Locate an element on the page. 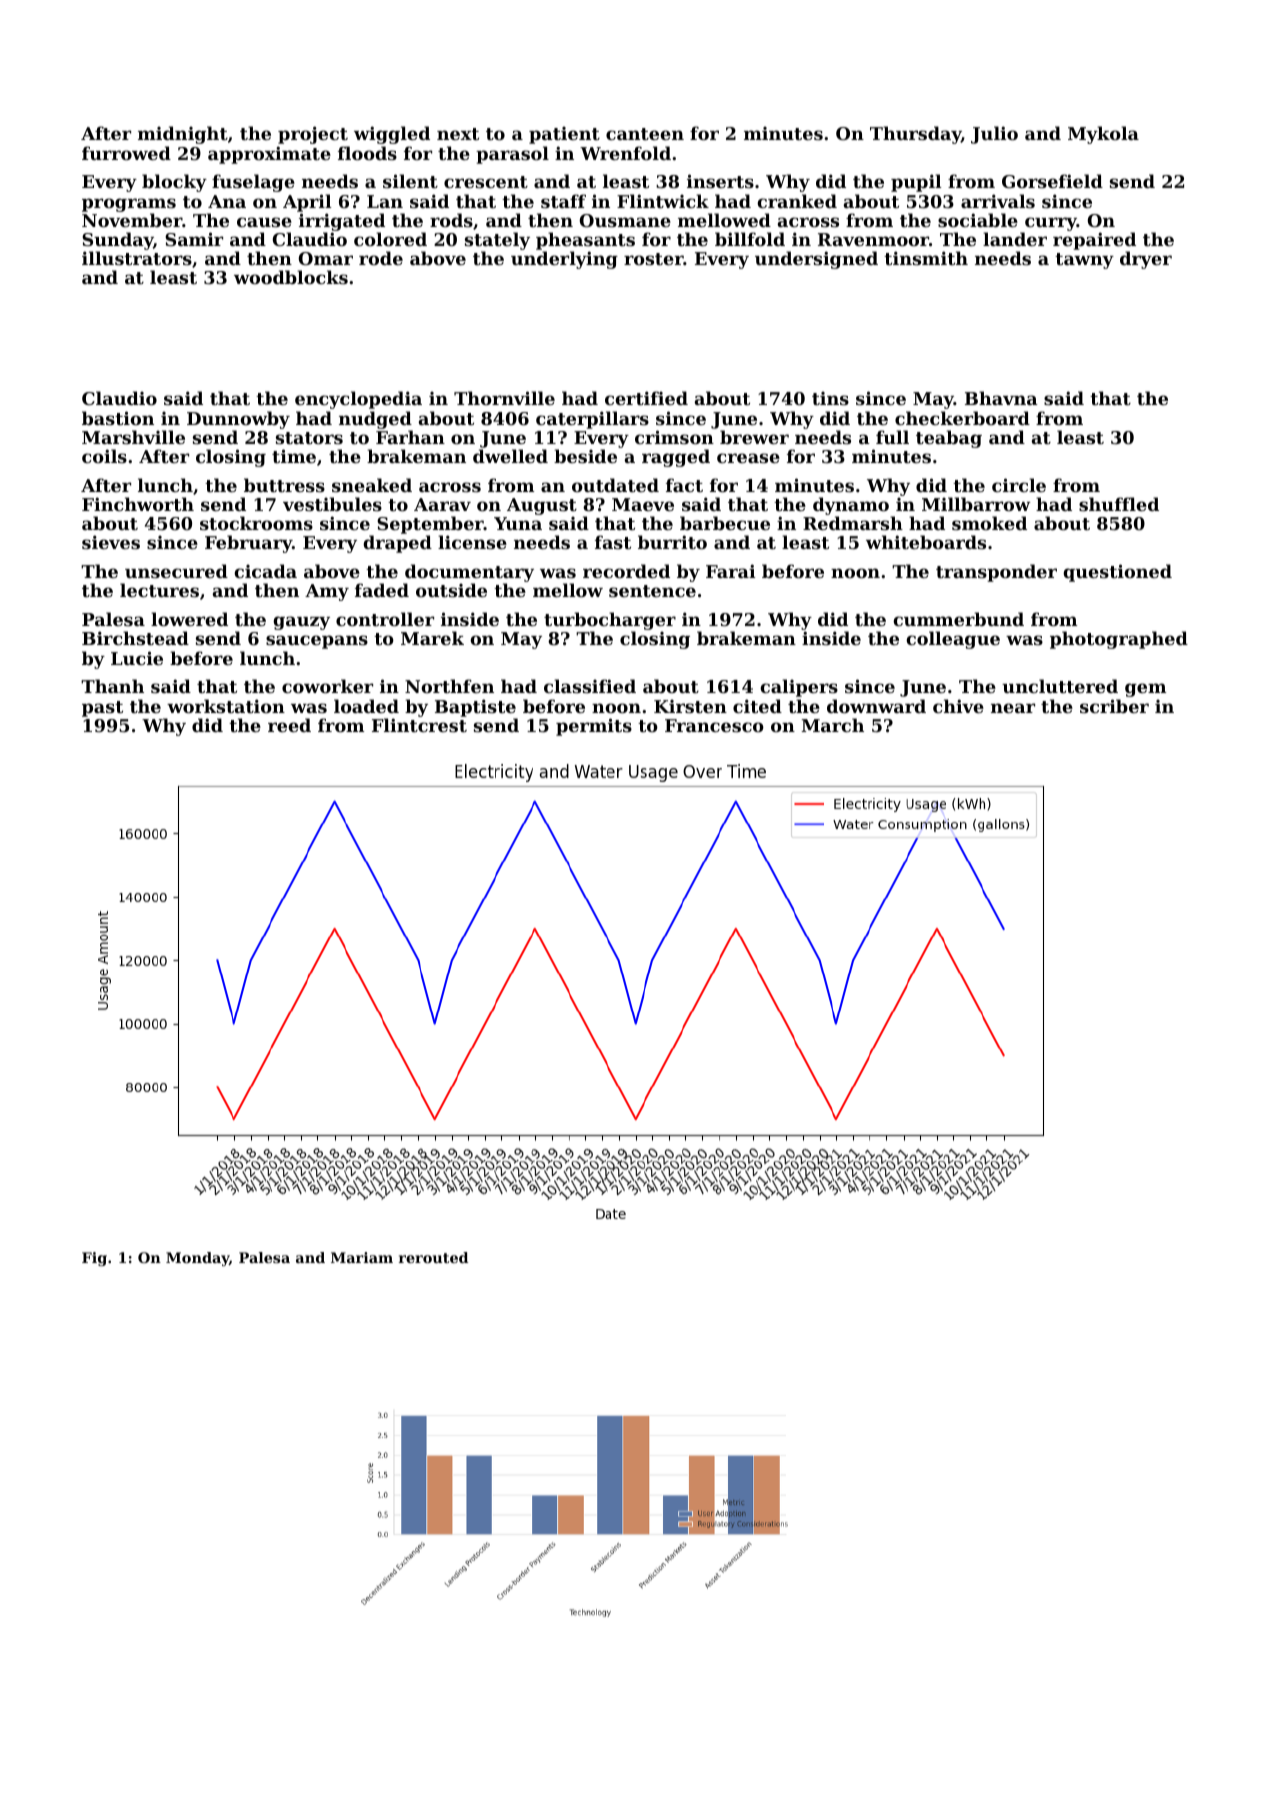  checkerboard is located at coordinates (962, 418).
